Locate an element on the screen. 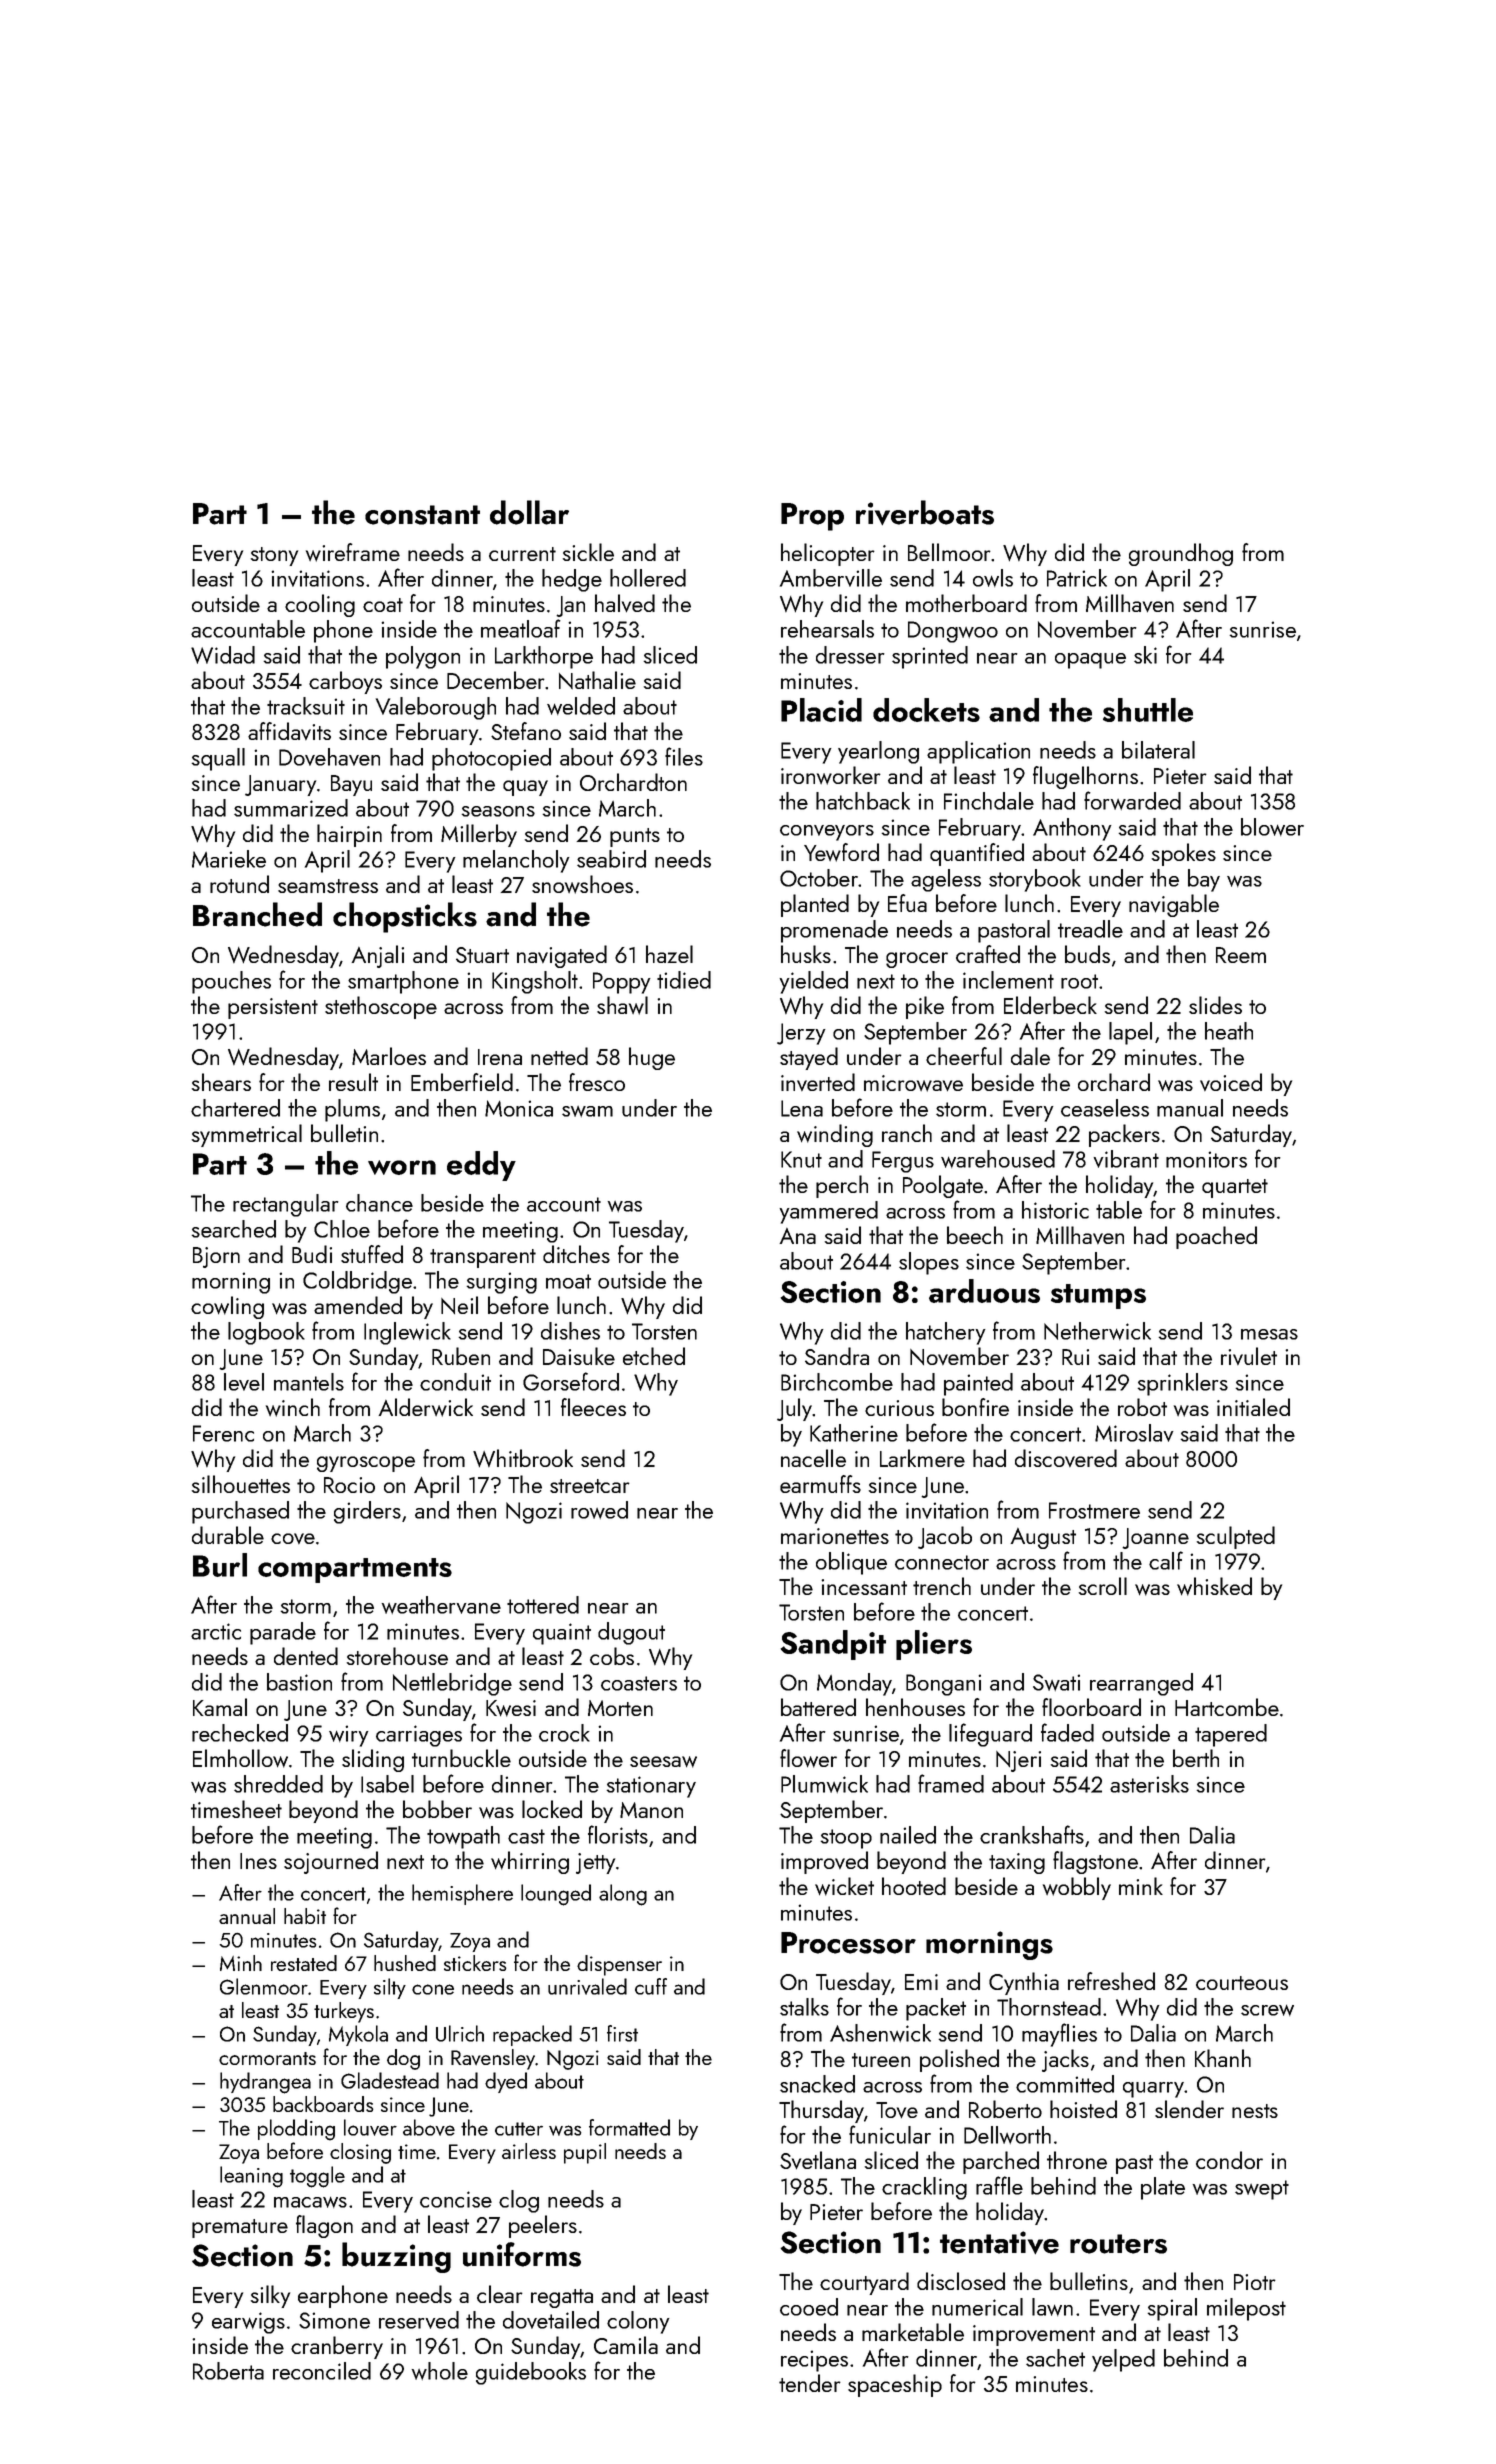 Image resolution: width=1496 pixels, height=2464 pixels. Prop is located at coordinates (812, 517).
